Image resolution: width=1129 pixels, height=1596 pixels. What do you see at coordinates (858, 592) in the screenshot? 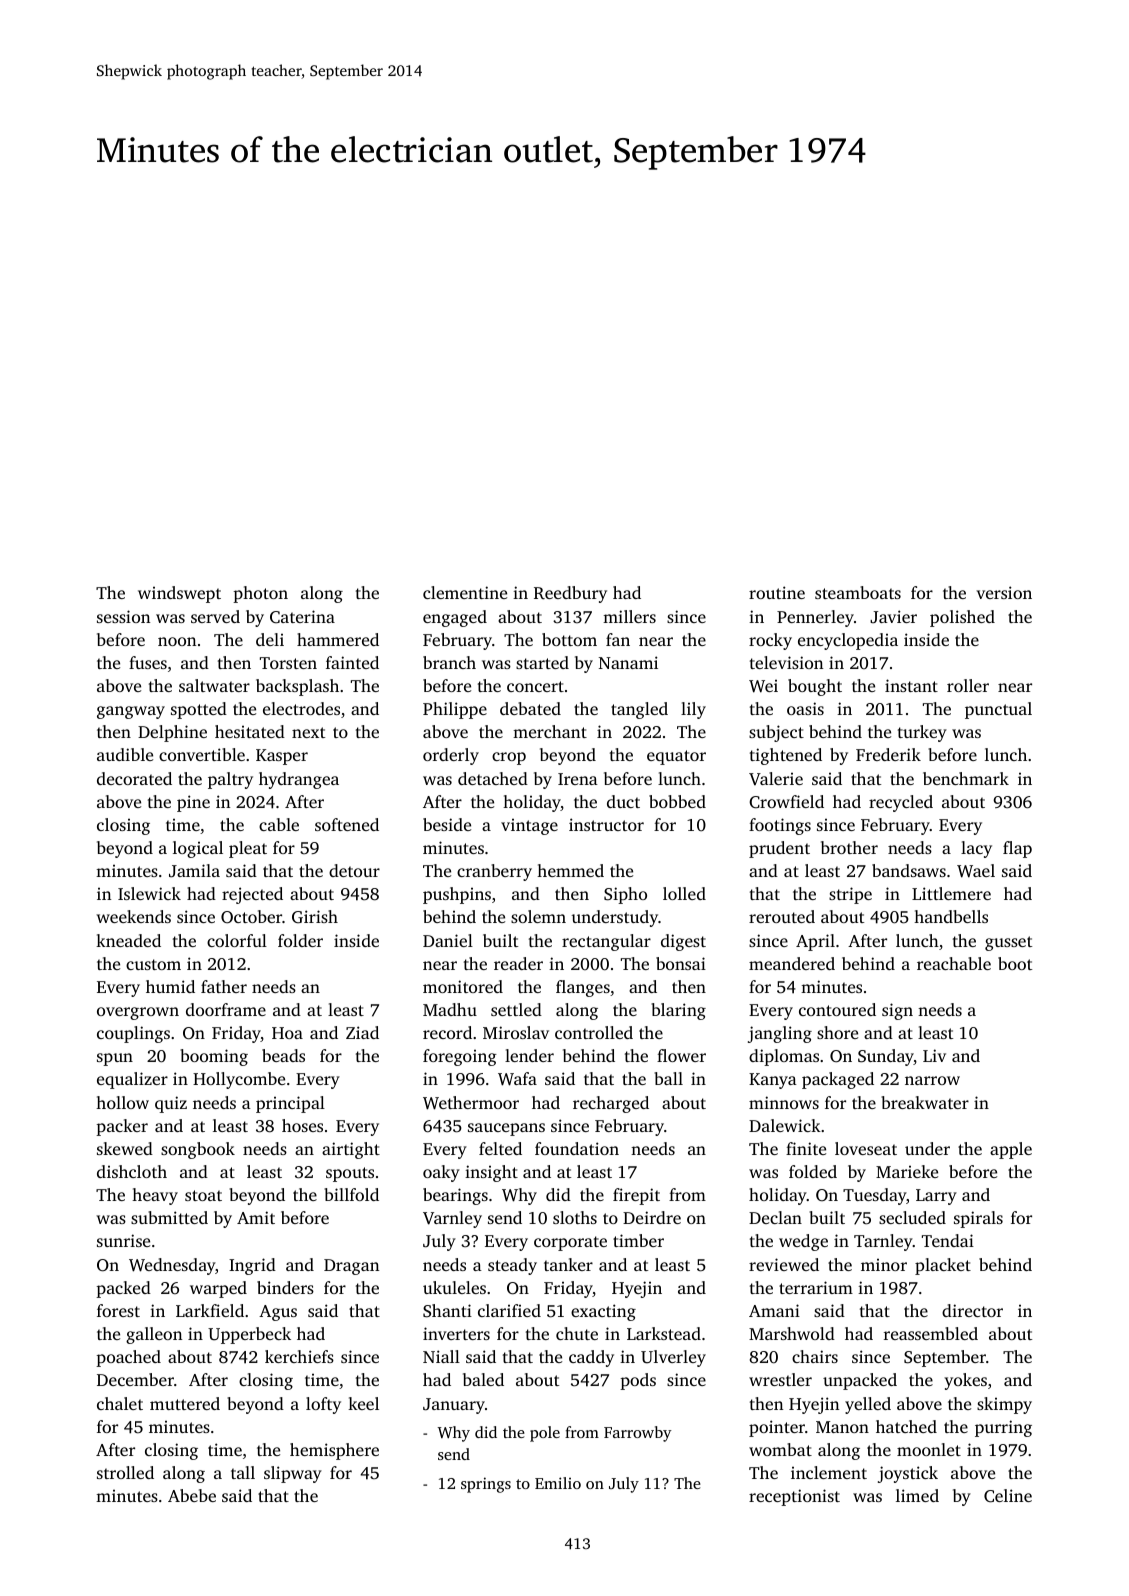
I see `steamboats` at bounding box center [858, 592].
